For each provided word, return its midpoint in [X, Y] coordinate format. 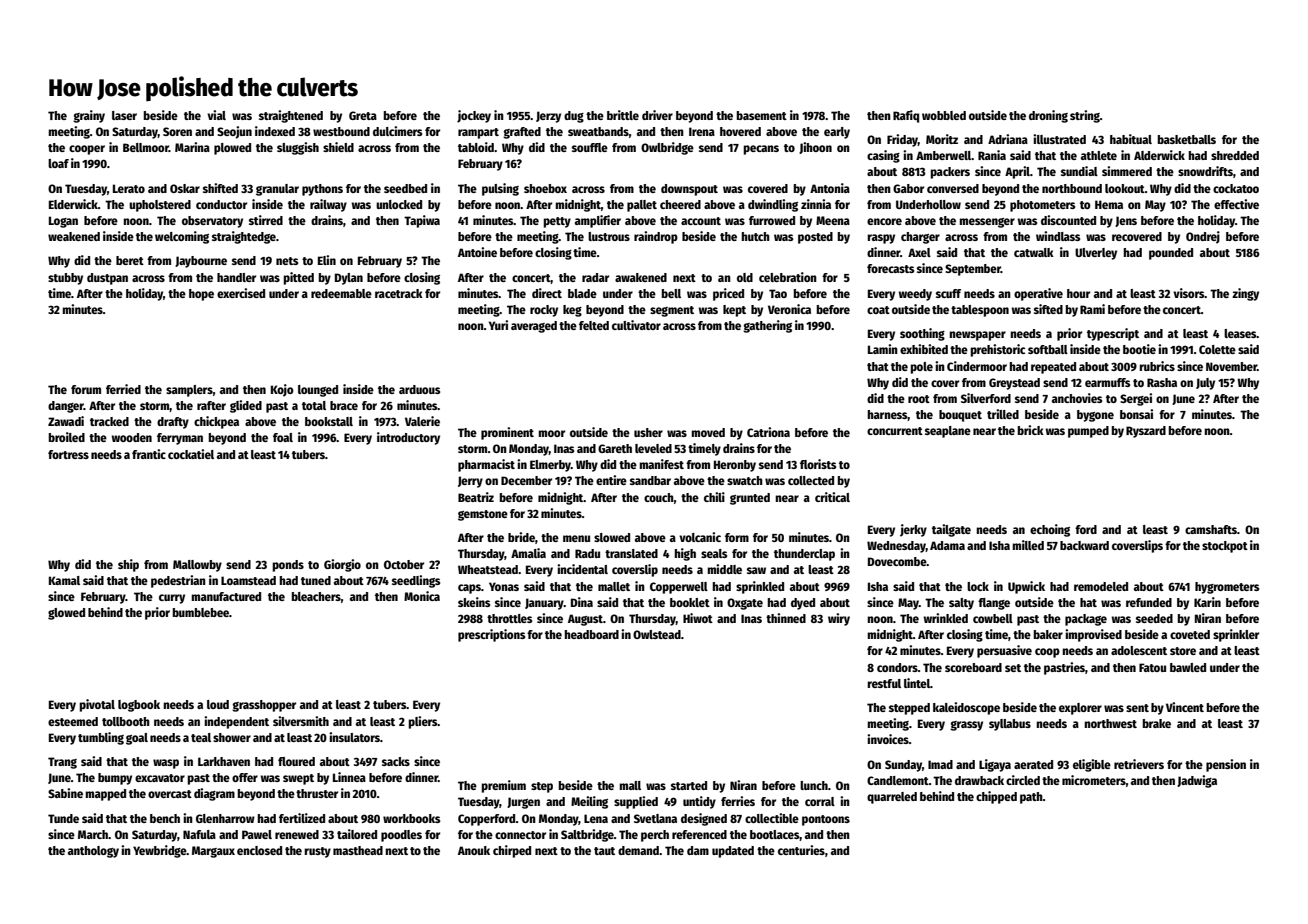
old [745, 277]
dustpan [107, 279]
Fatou [1152, 667]
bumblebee [200, 612]
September [973, 270]
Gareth [615, 448]
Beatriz [476, 497]
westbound [341, 131]
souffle [590, 147]
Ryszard [1146, 432]
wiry [839, 619]
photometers [1042, 206]
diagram [214, 794]
